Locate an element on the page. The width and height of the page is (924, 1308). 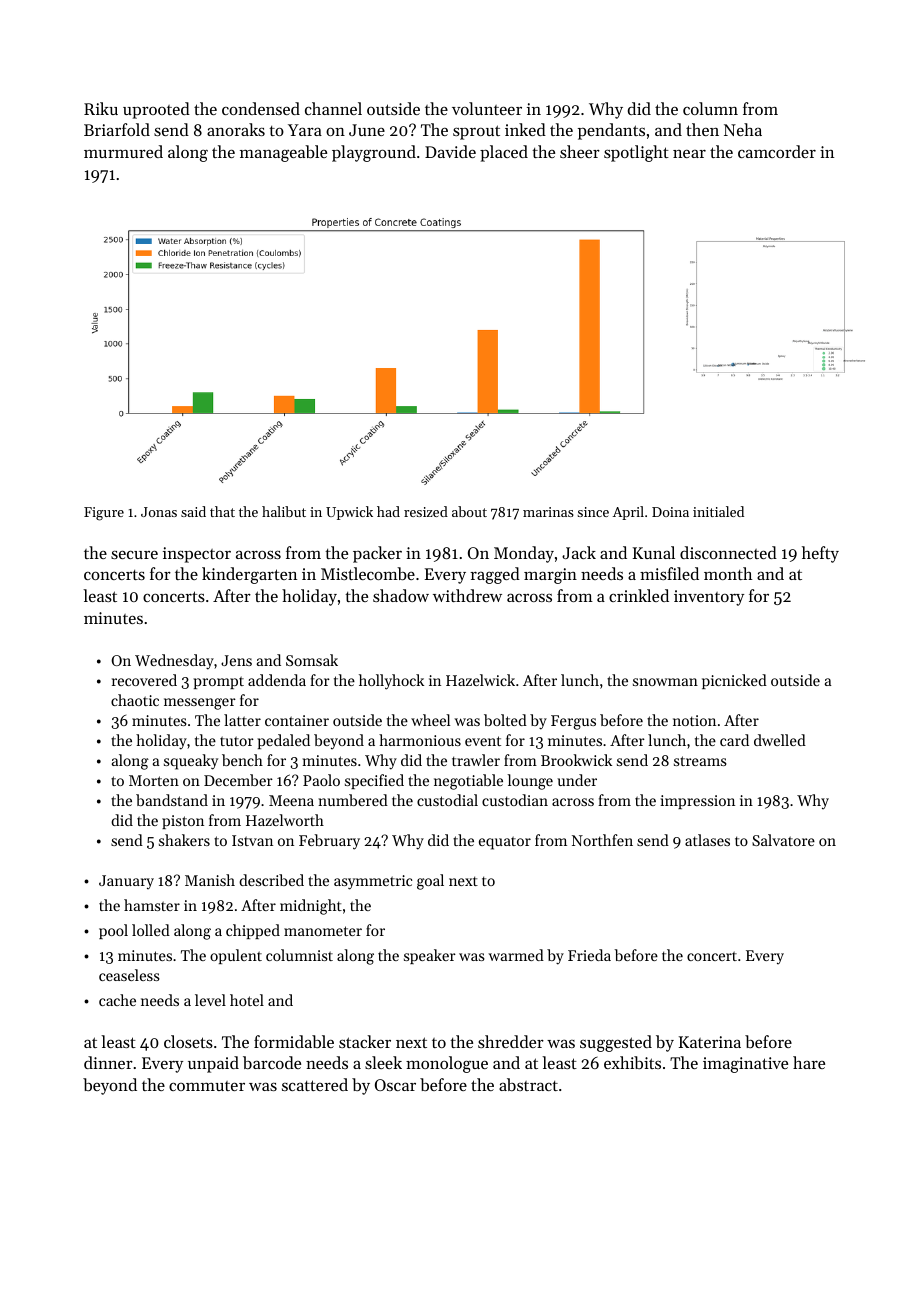
hare is located at coordinates (809, 1062).
